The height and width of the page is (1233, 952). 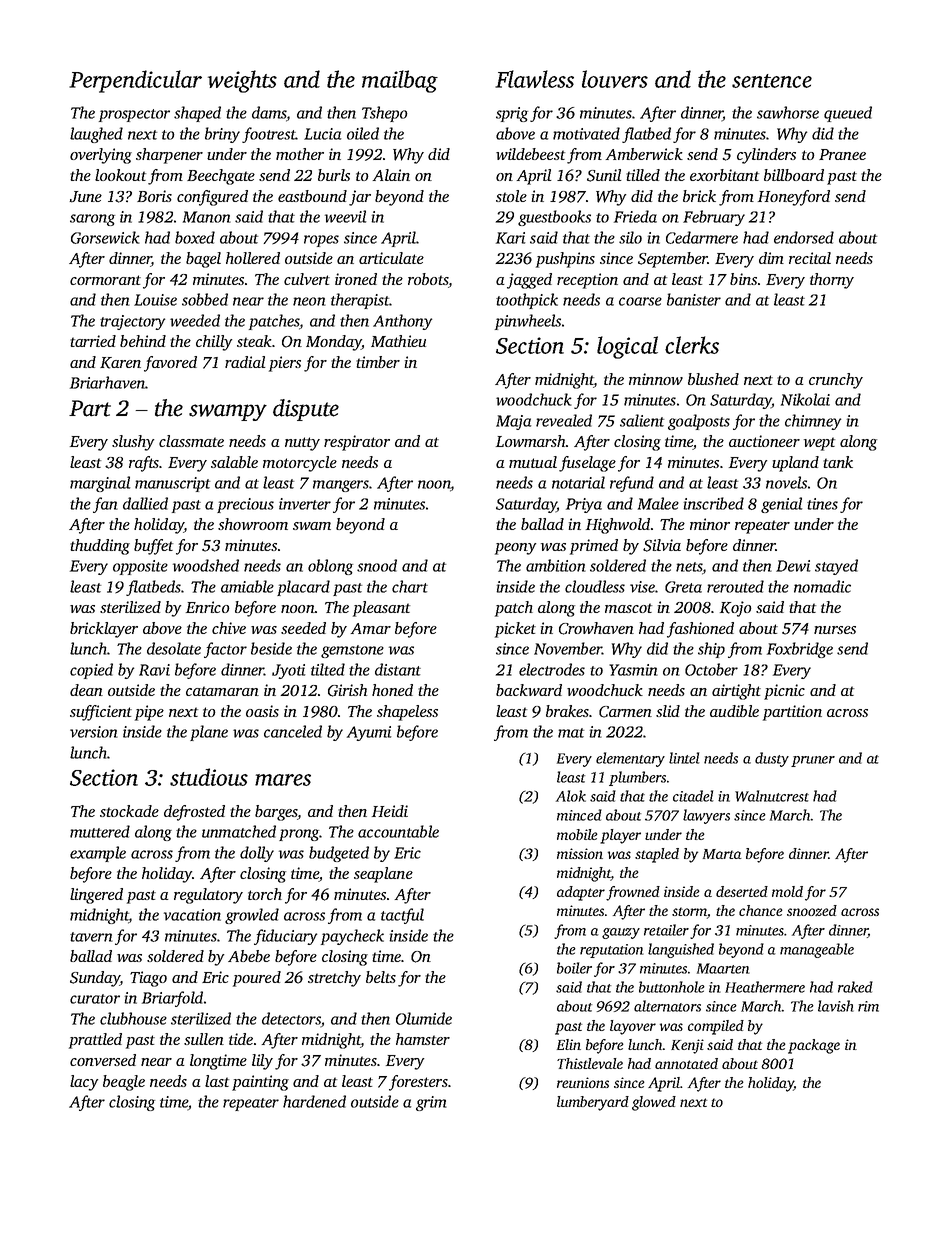 What do you see at coordinates (289, 671) in the page?
I see `Jyoti` at bounding box center [289, 671].
